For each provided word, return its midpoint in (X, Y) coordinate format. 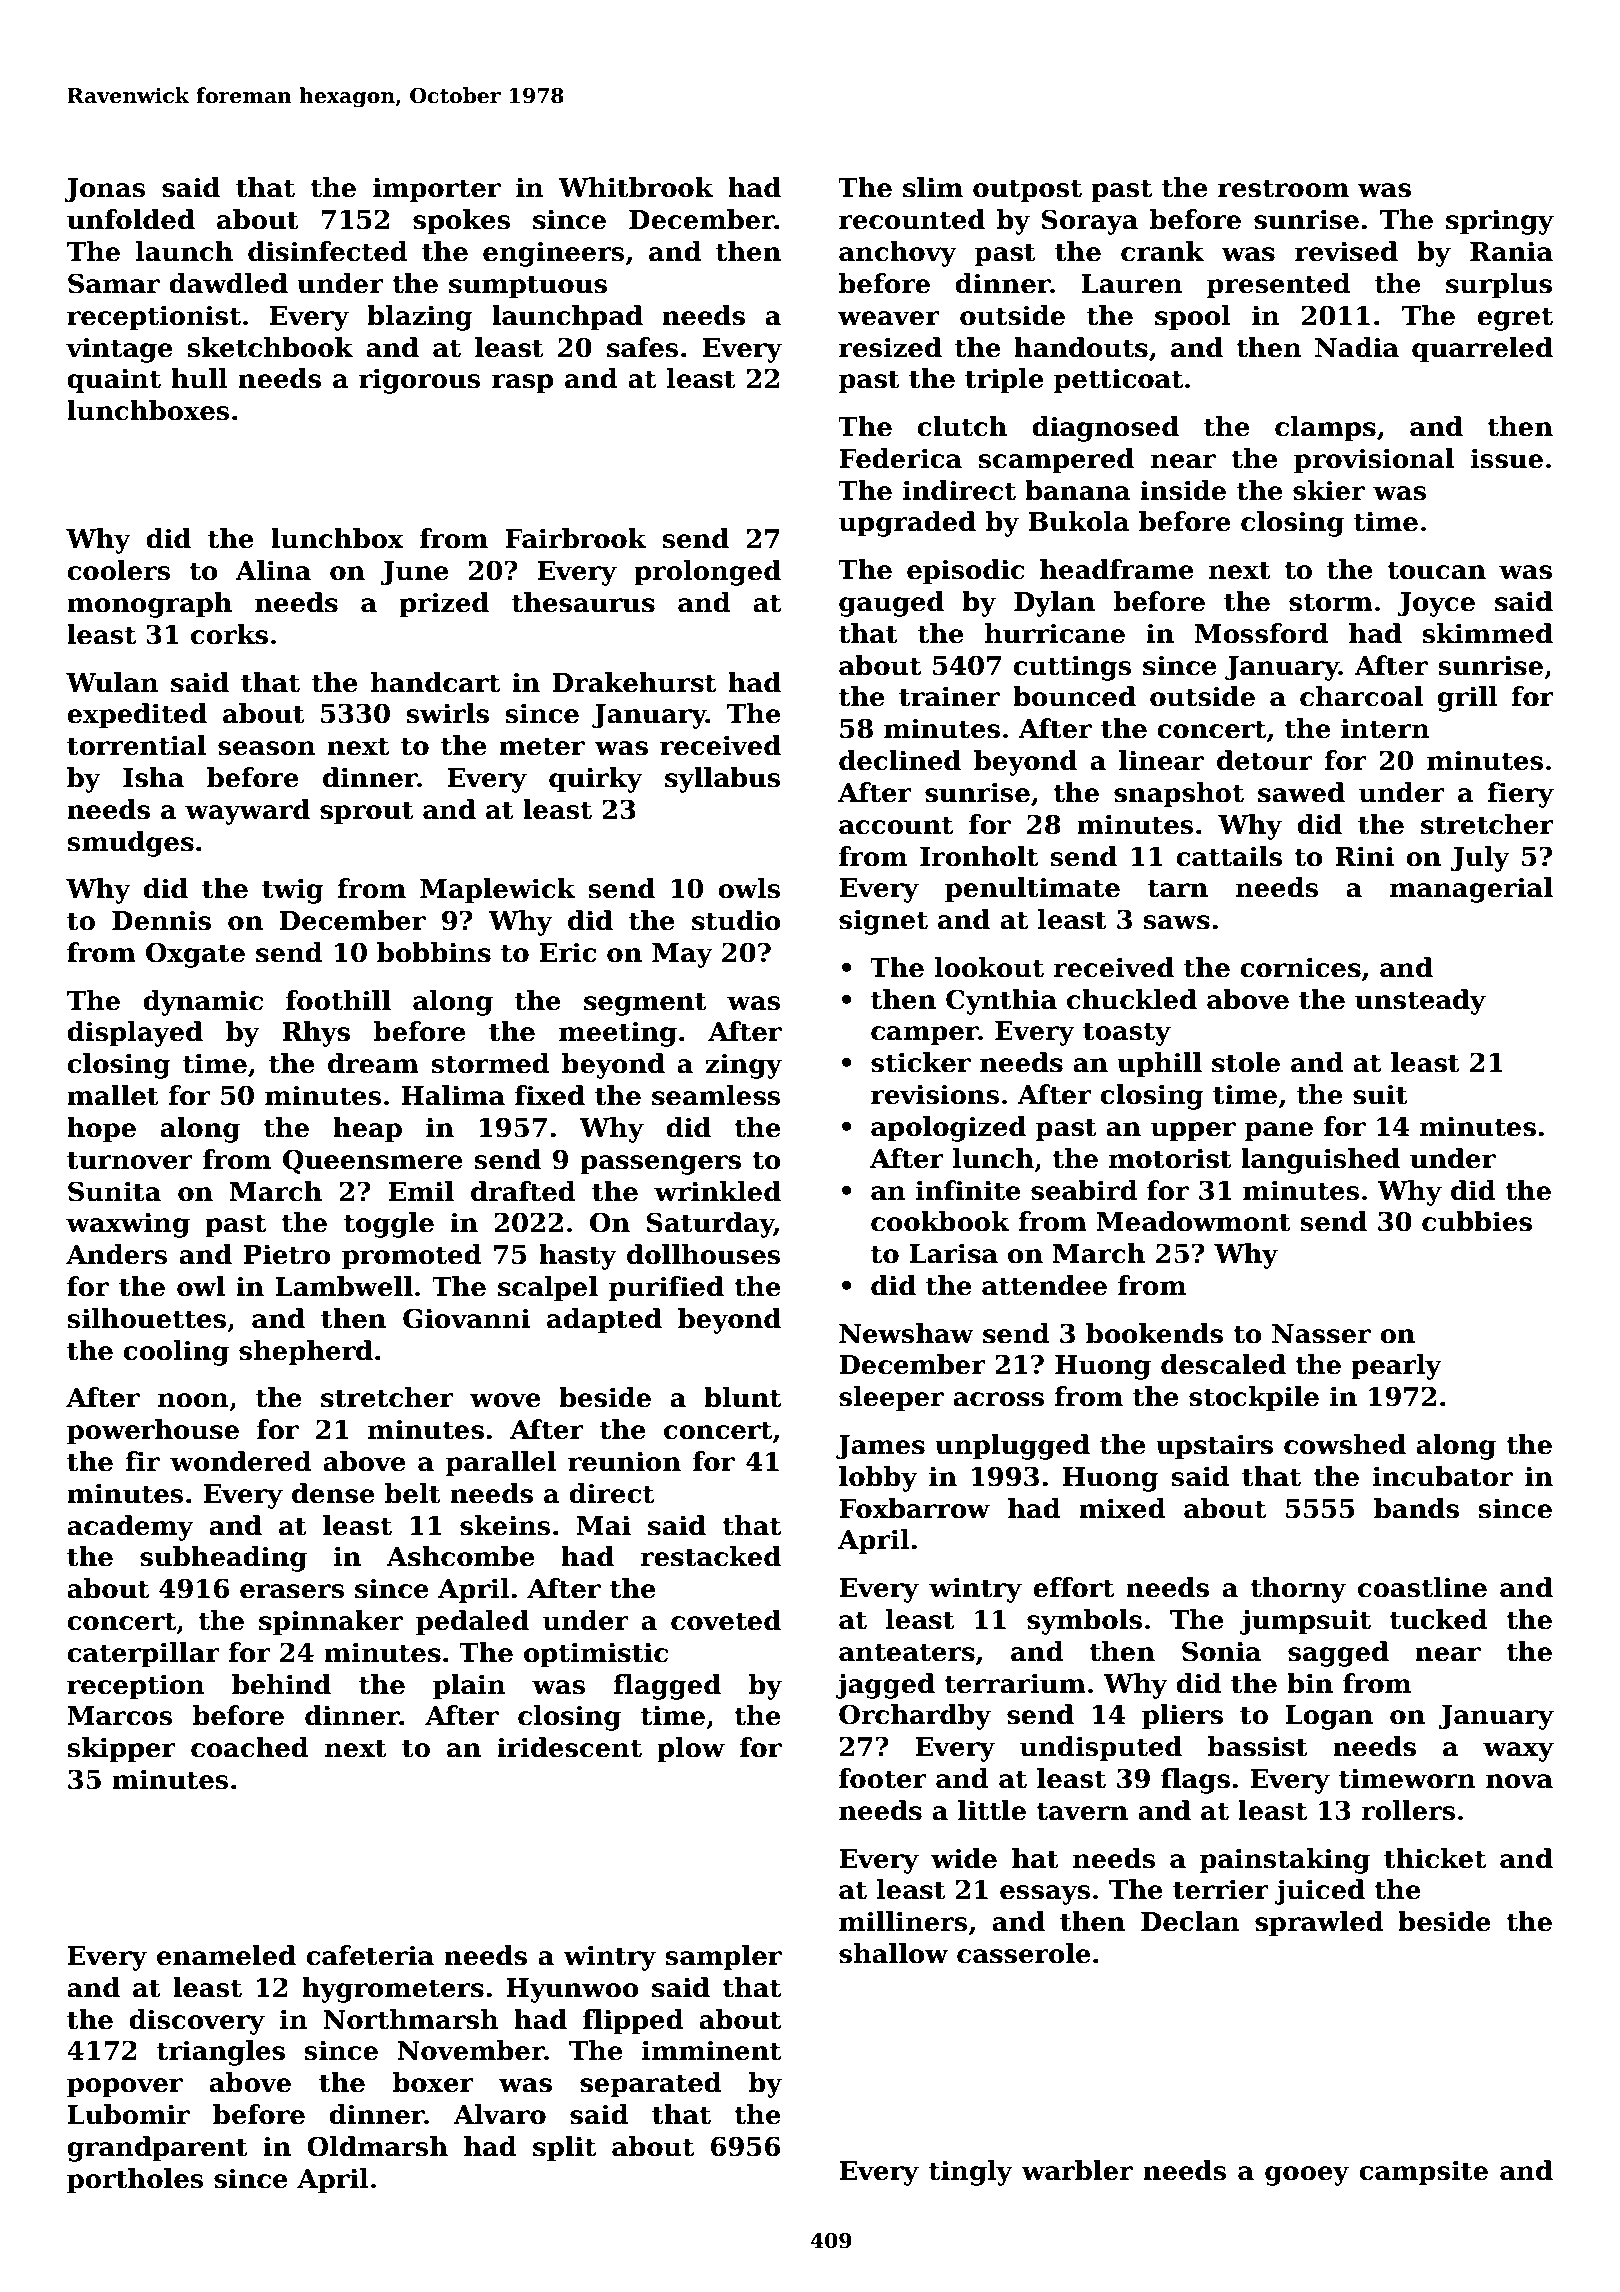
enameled (226, 1955)
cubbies (1477, 1221)
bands (1416, 1508)
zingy (744, 1066)
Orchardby (915, 1717)
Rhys (316, 1034)
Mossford (1261, 633)
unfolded (131, 219)
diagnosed (1105, 429)
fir (142, 1461)
